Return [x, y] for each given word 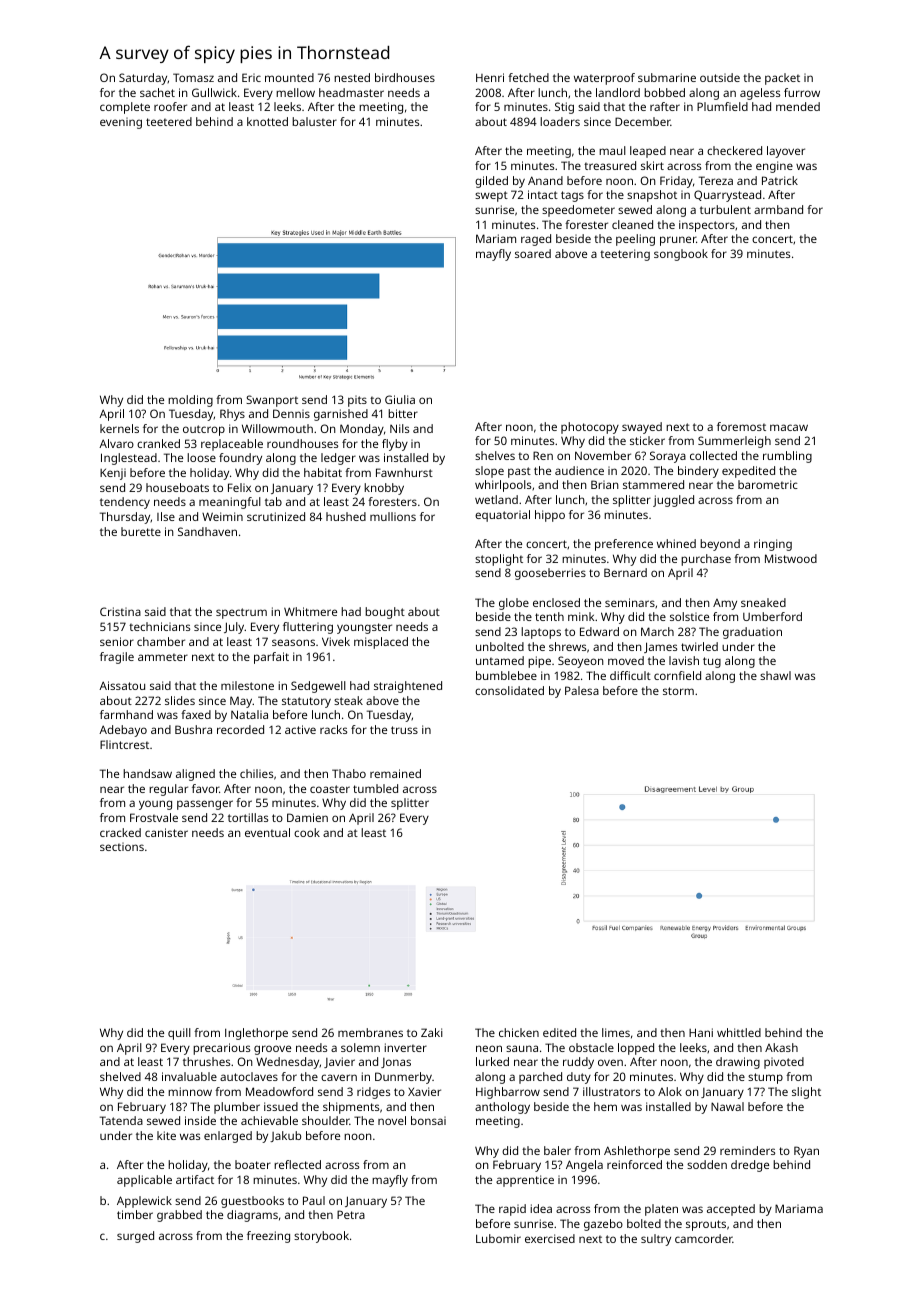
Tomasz [193, 77]
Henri [490, 77]
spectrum [241, 613]
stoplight [499, 560]
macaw [789, 427]
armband [778, 209]
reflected [297, 1164]
